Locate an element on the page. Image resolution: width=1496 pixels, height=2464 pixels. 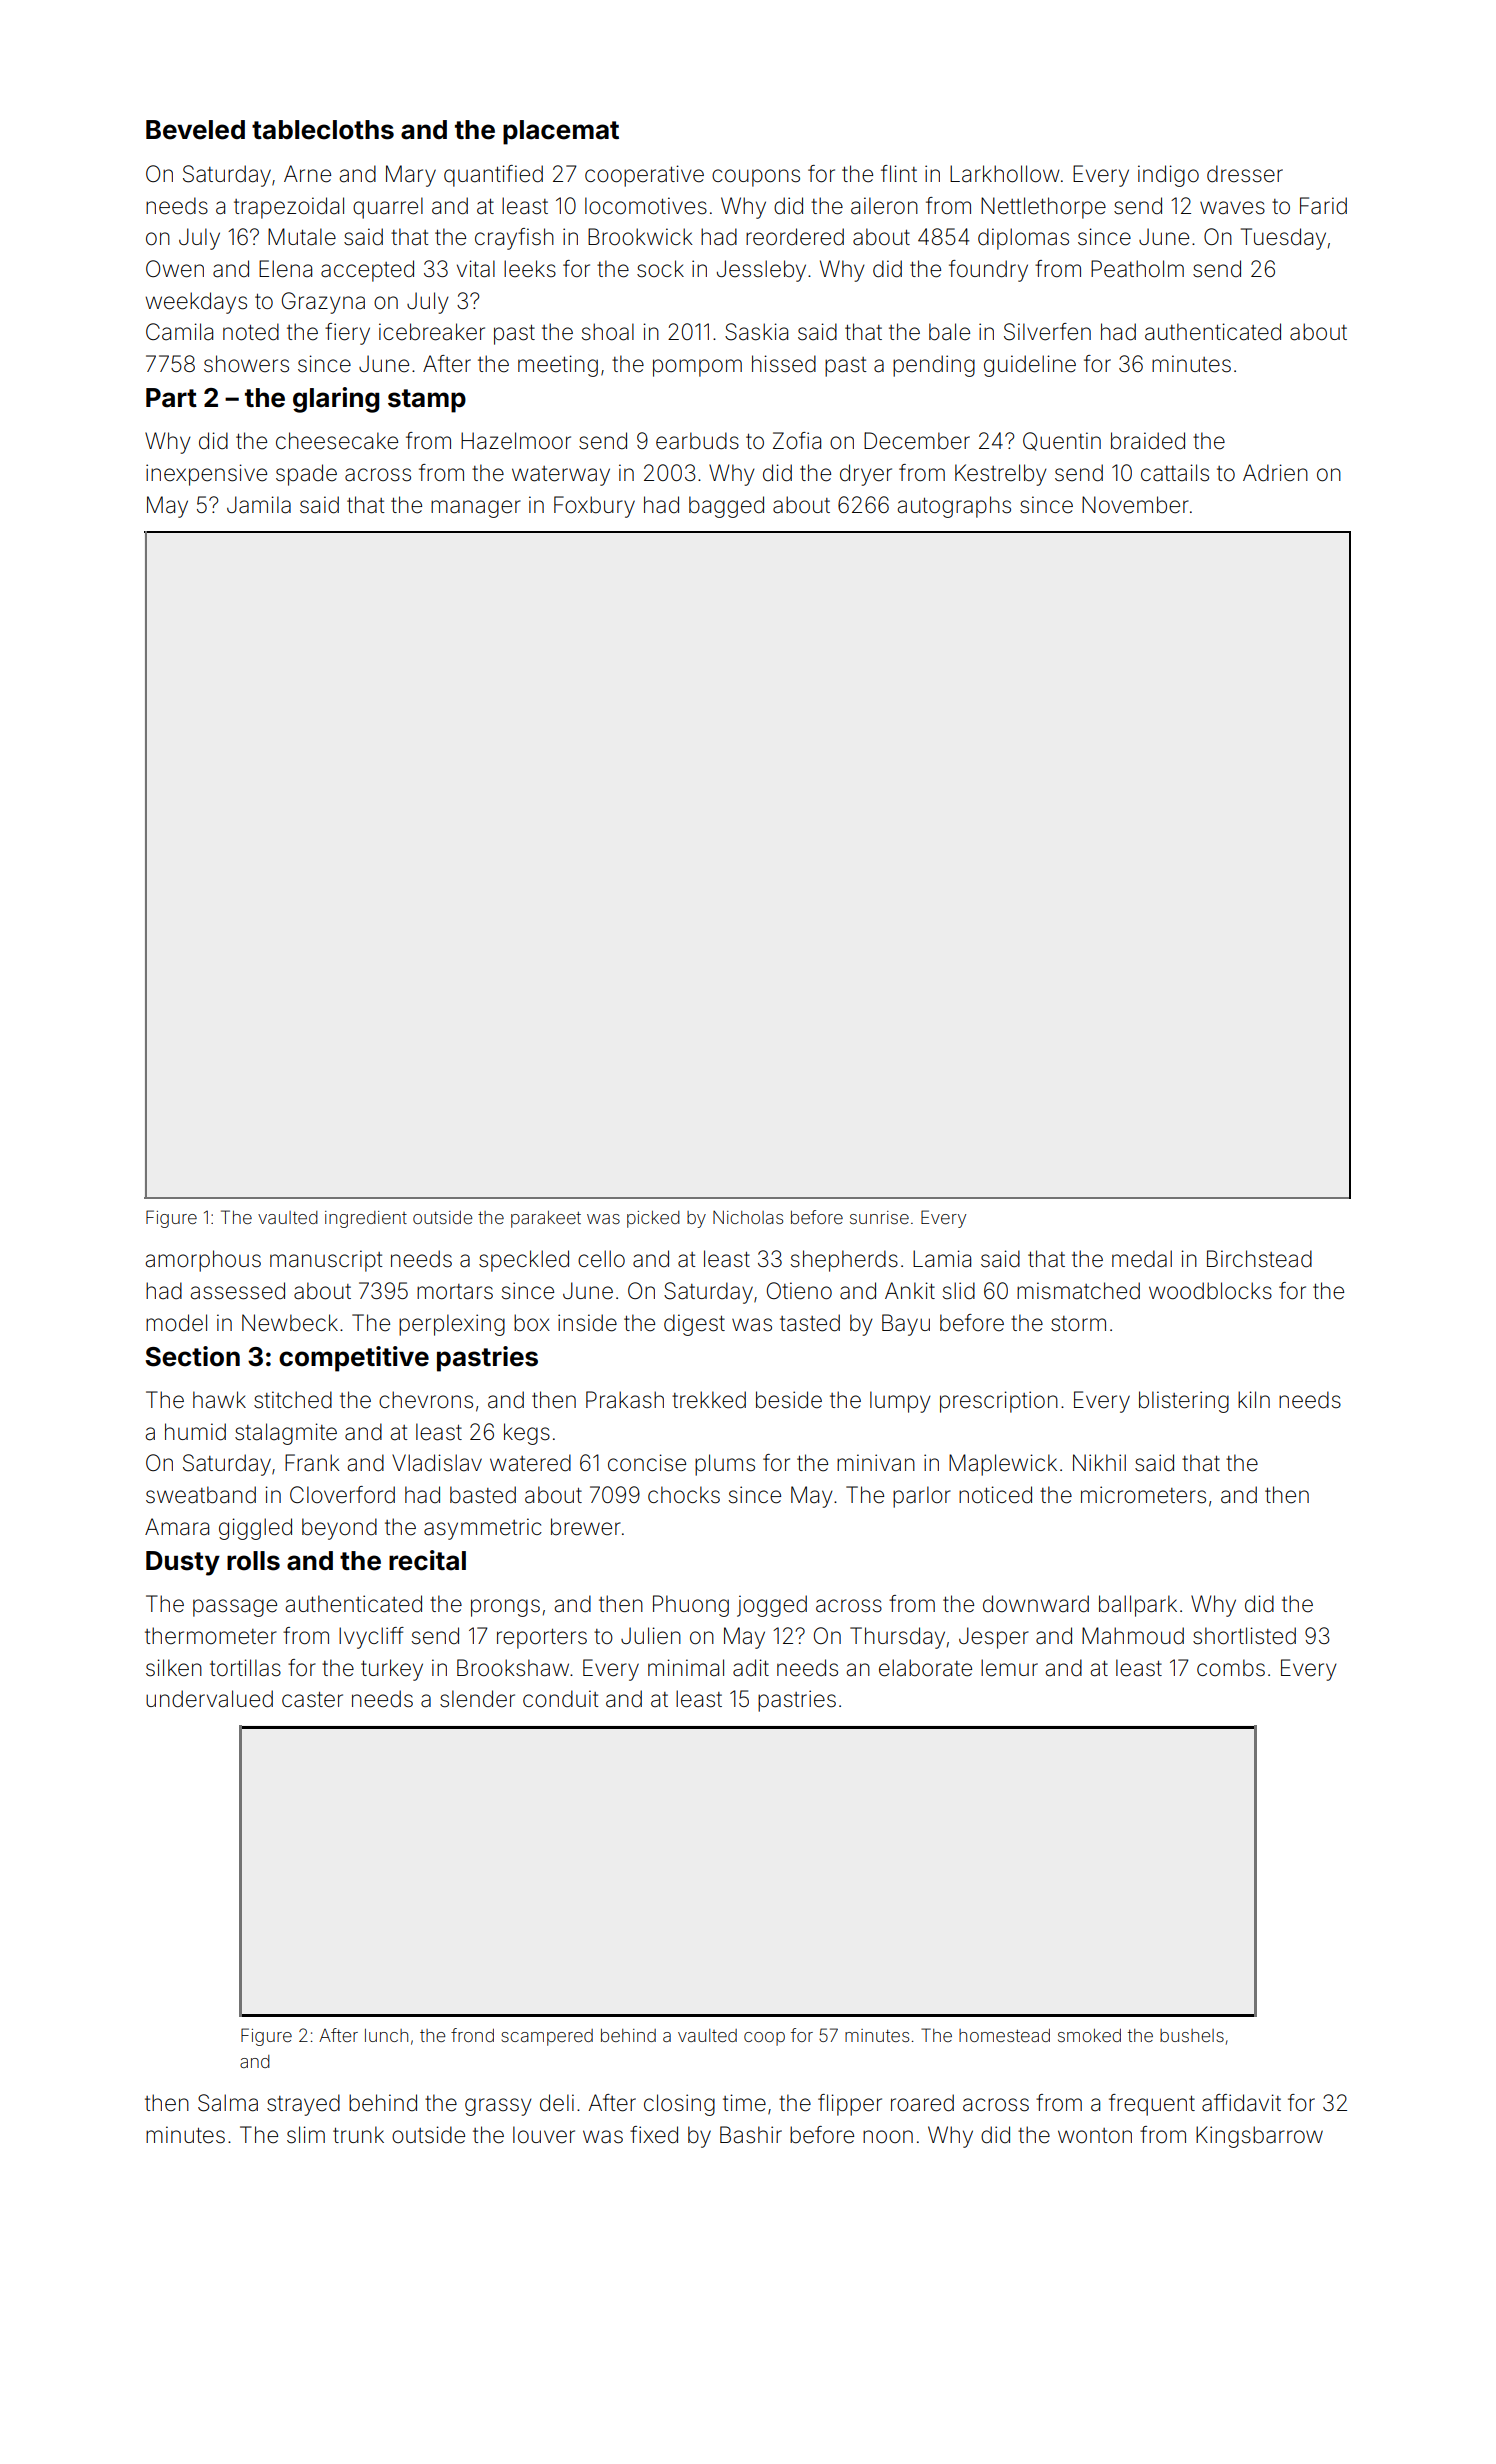
ingredient is located at coordinates (366, 1219).
